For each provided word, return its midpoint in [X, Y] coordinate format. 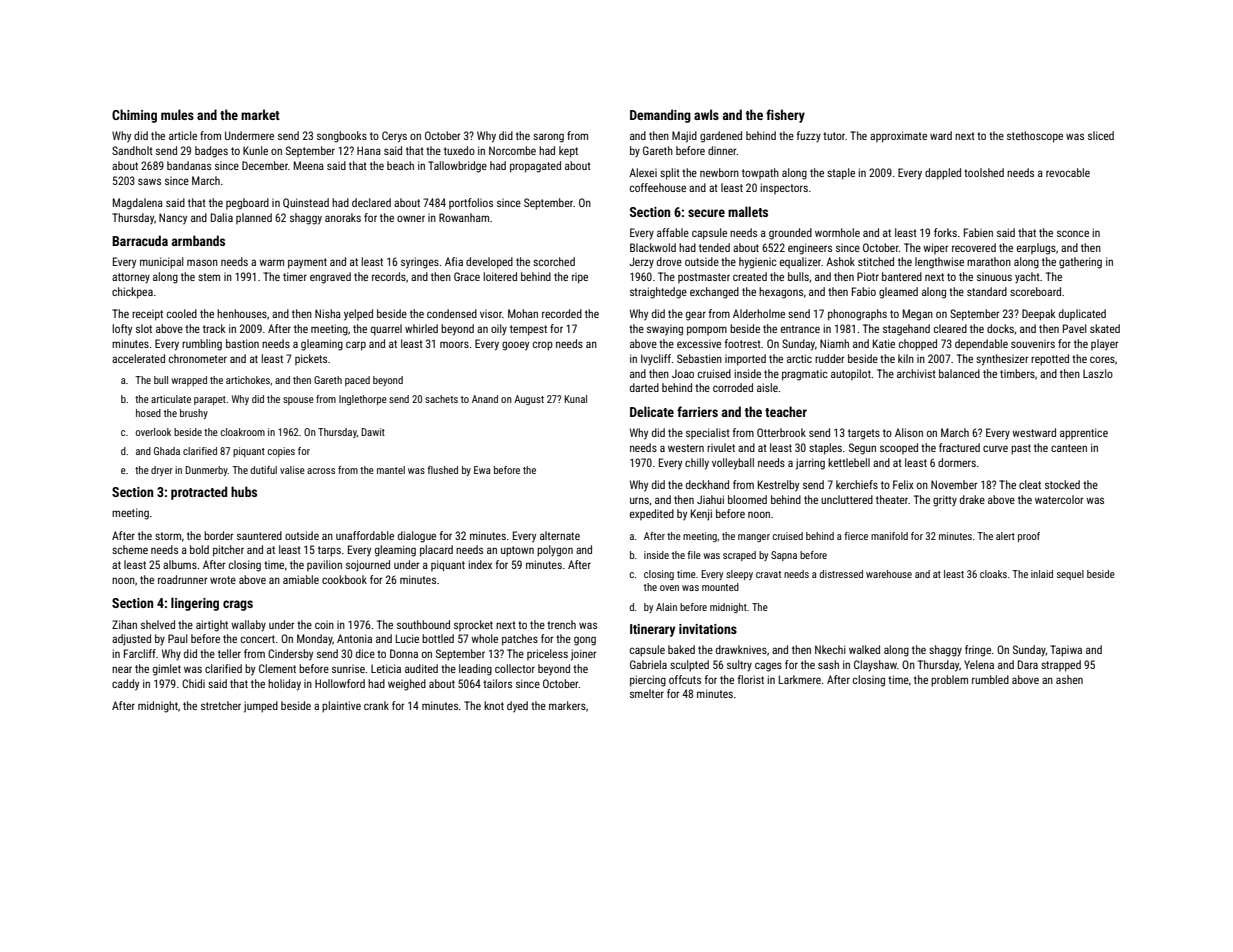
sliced [1101, 135]
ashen [1069, 679]
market [260, 114]
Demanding [660, 116]
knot [494, 705]
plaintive [341, 707]
